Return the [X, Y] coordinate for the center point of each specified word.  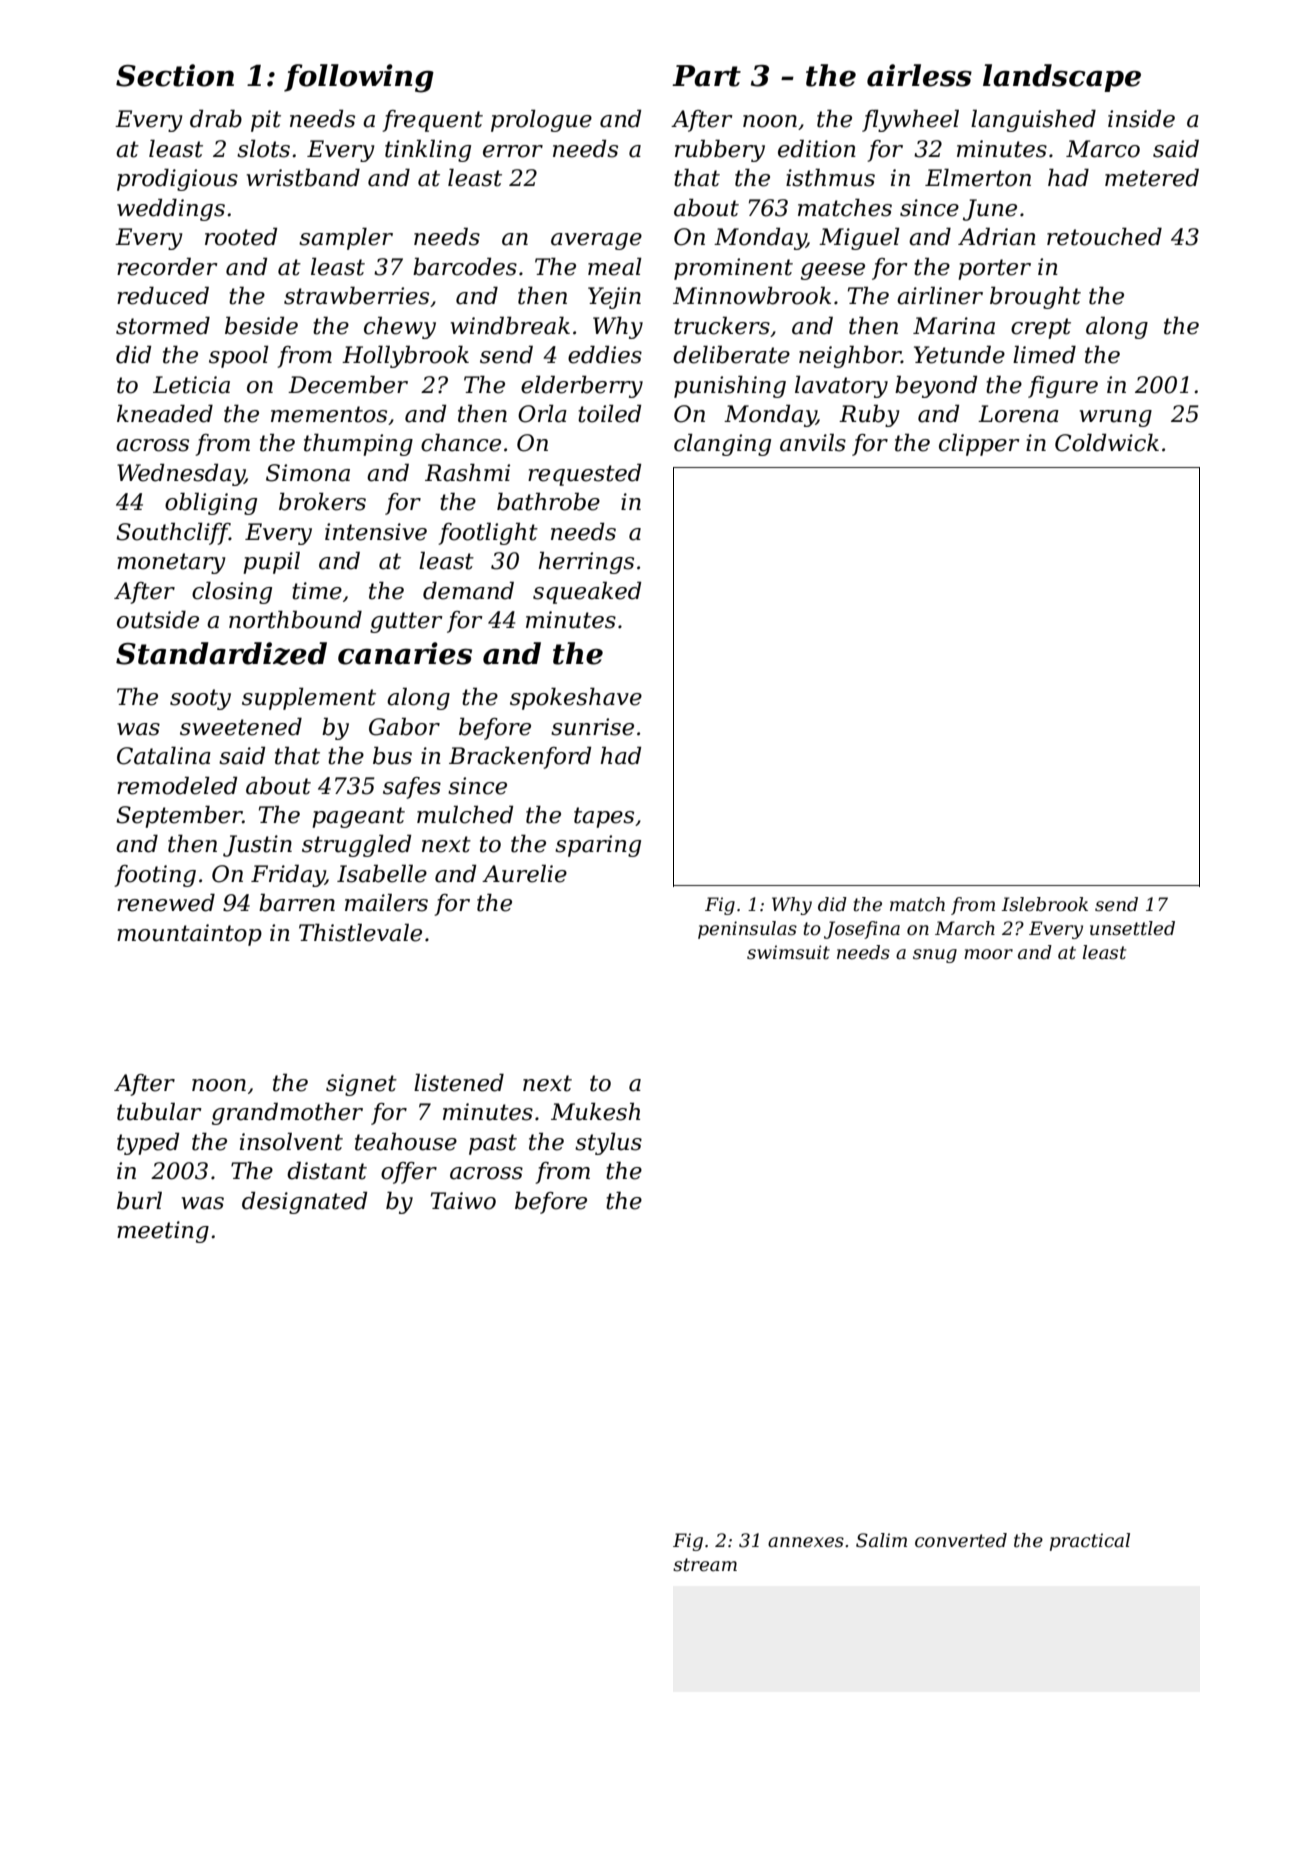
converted [961, 1540]
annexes [806, 1542]
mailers [386, 902]
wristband [303, 177]
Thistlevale [360, 932]
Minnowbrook [752, 295]
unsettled [1132, 928]
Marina [954, 326]
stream [705, 1565]
